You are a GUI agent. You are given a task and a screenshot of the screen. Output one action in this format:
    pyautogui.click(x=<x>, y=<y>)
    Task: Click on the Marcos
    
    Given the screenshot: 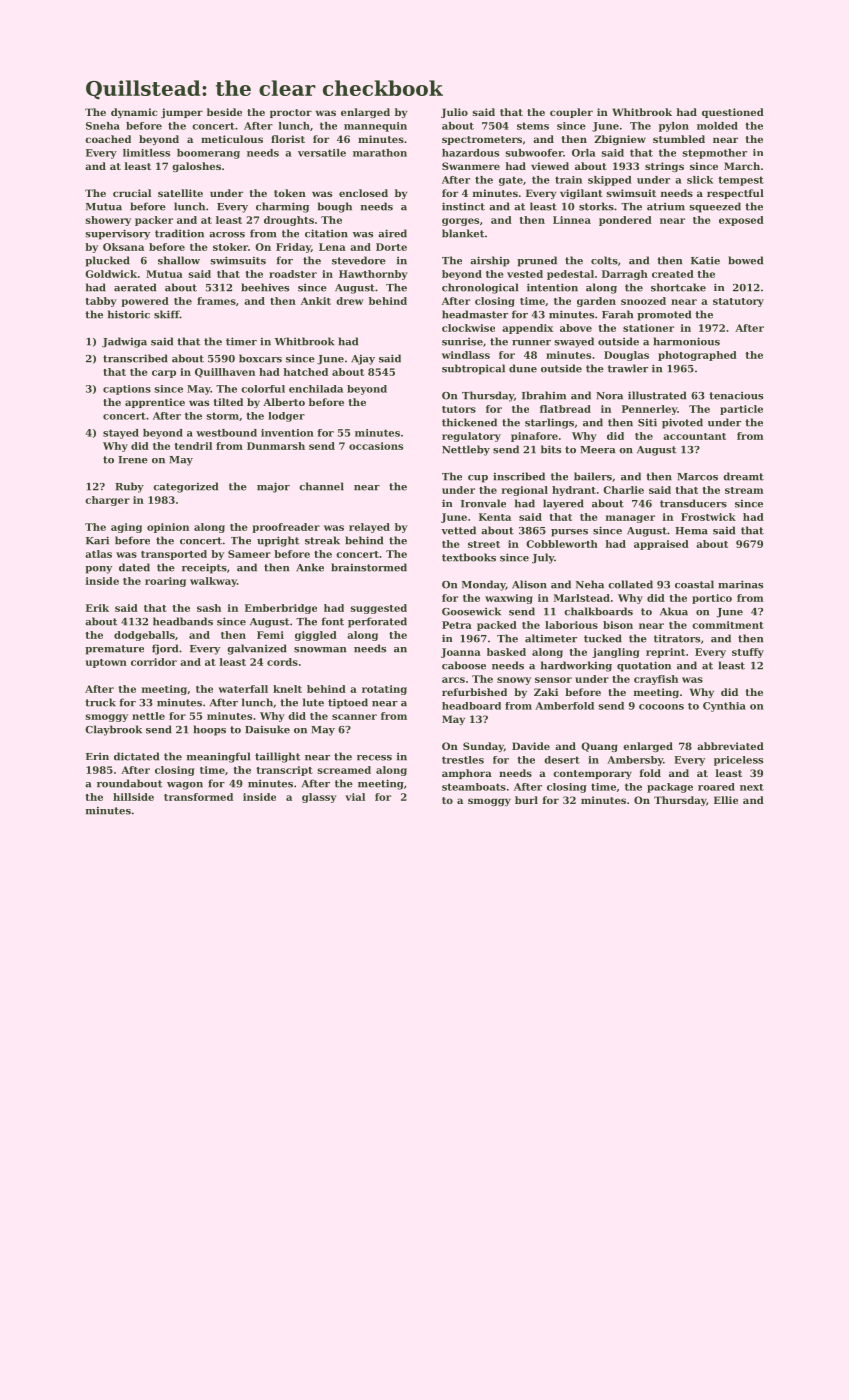 What is the action you would take?
    pyautogui.click(x=697, y=477)
